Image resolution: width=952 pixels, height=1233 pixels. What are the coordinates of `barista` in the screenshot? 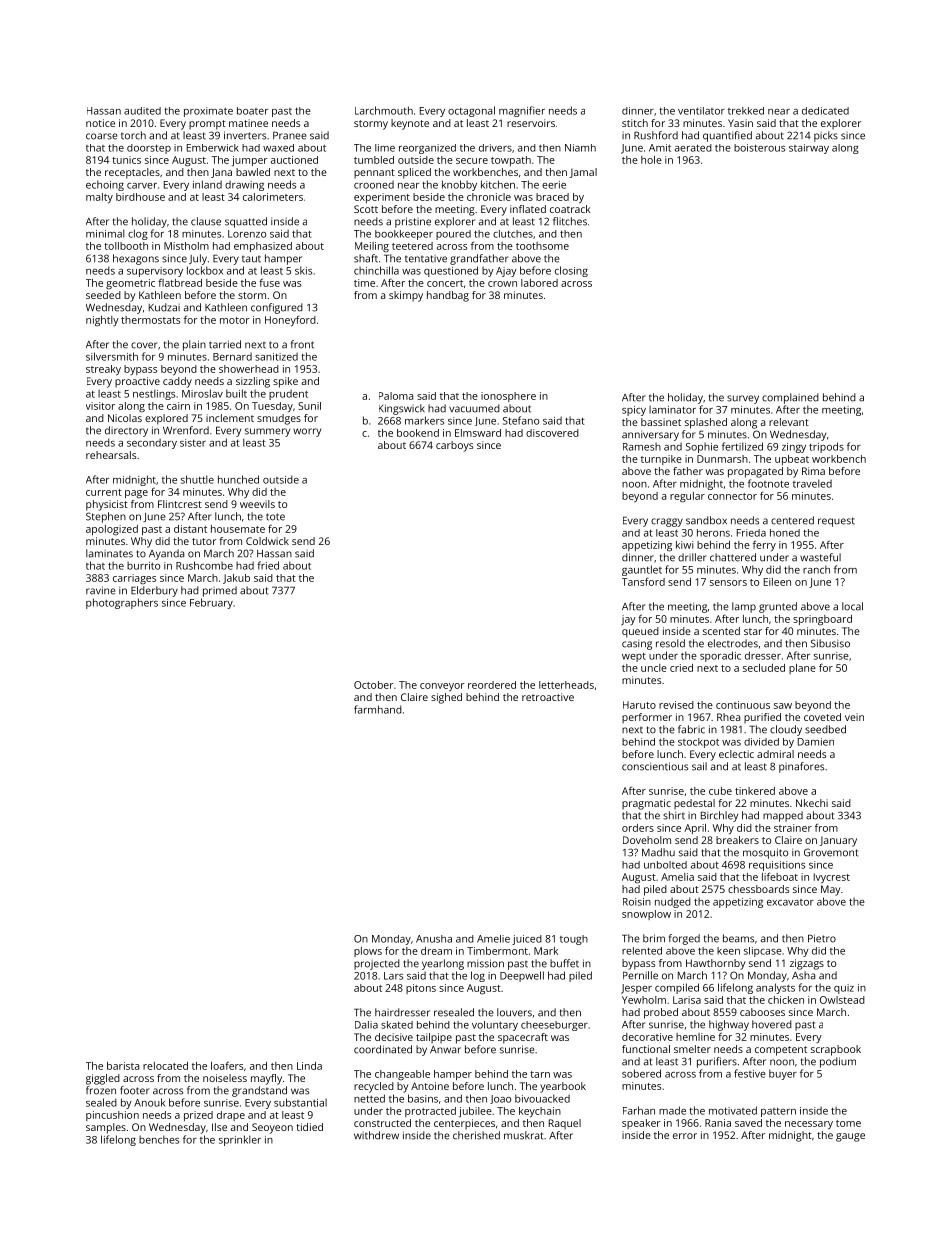 It's located at (123, 1066).
